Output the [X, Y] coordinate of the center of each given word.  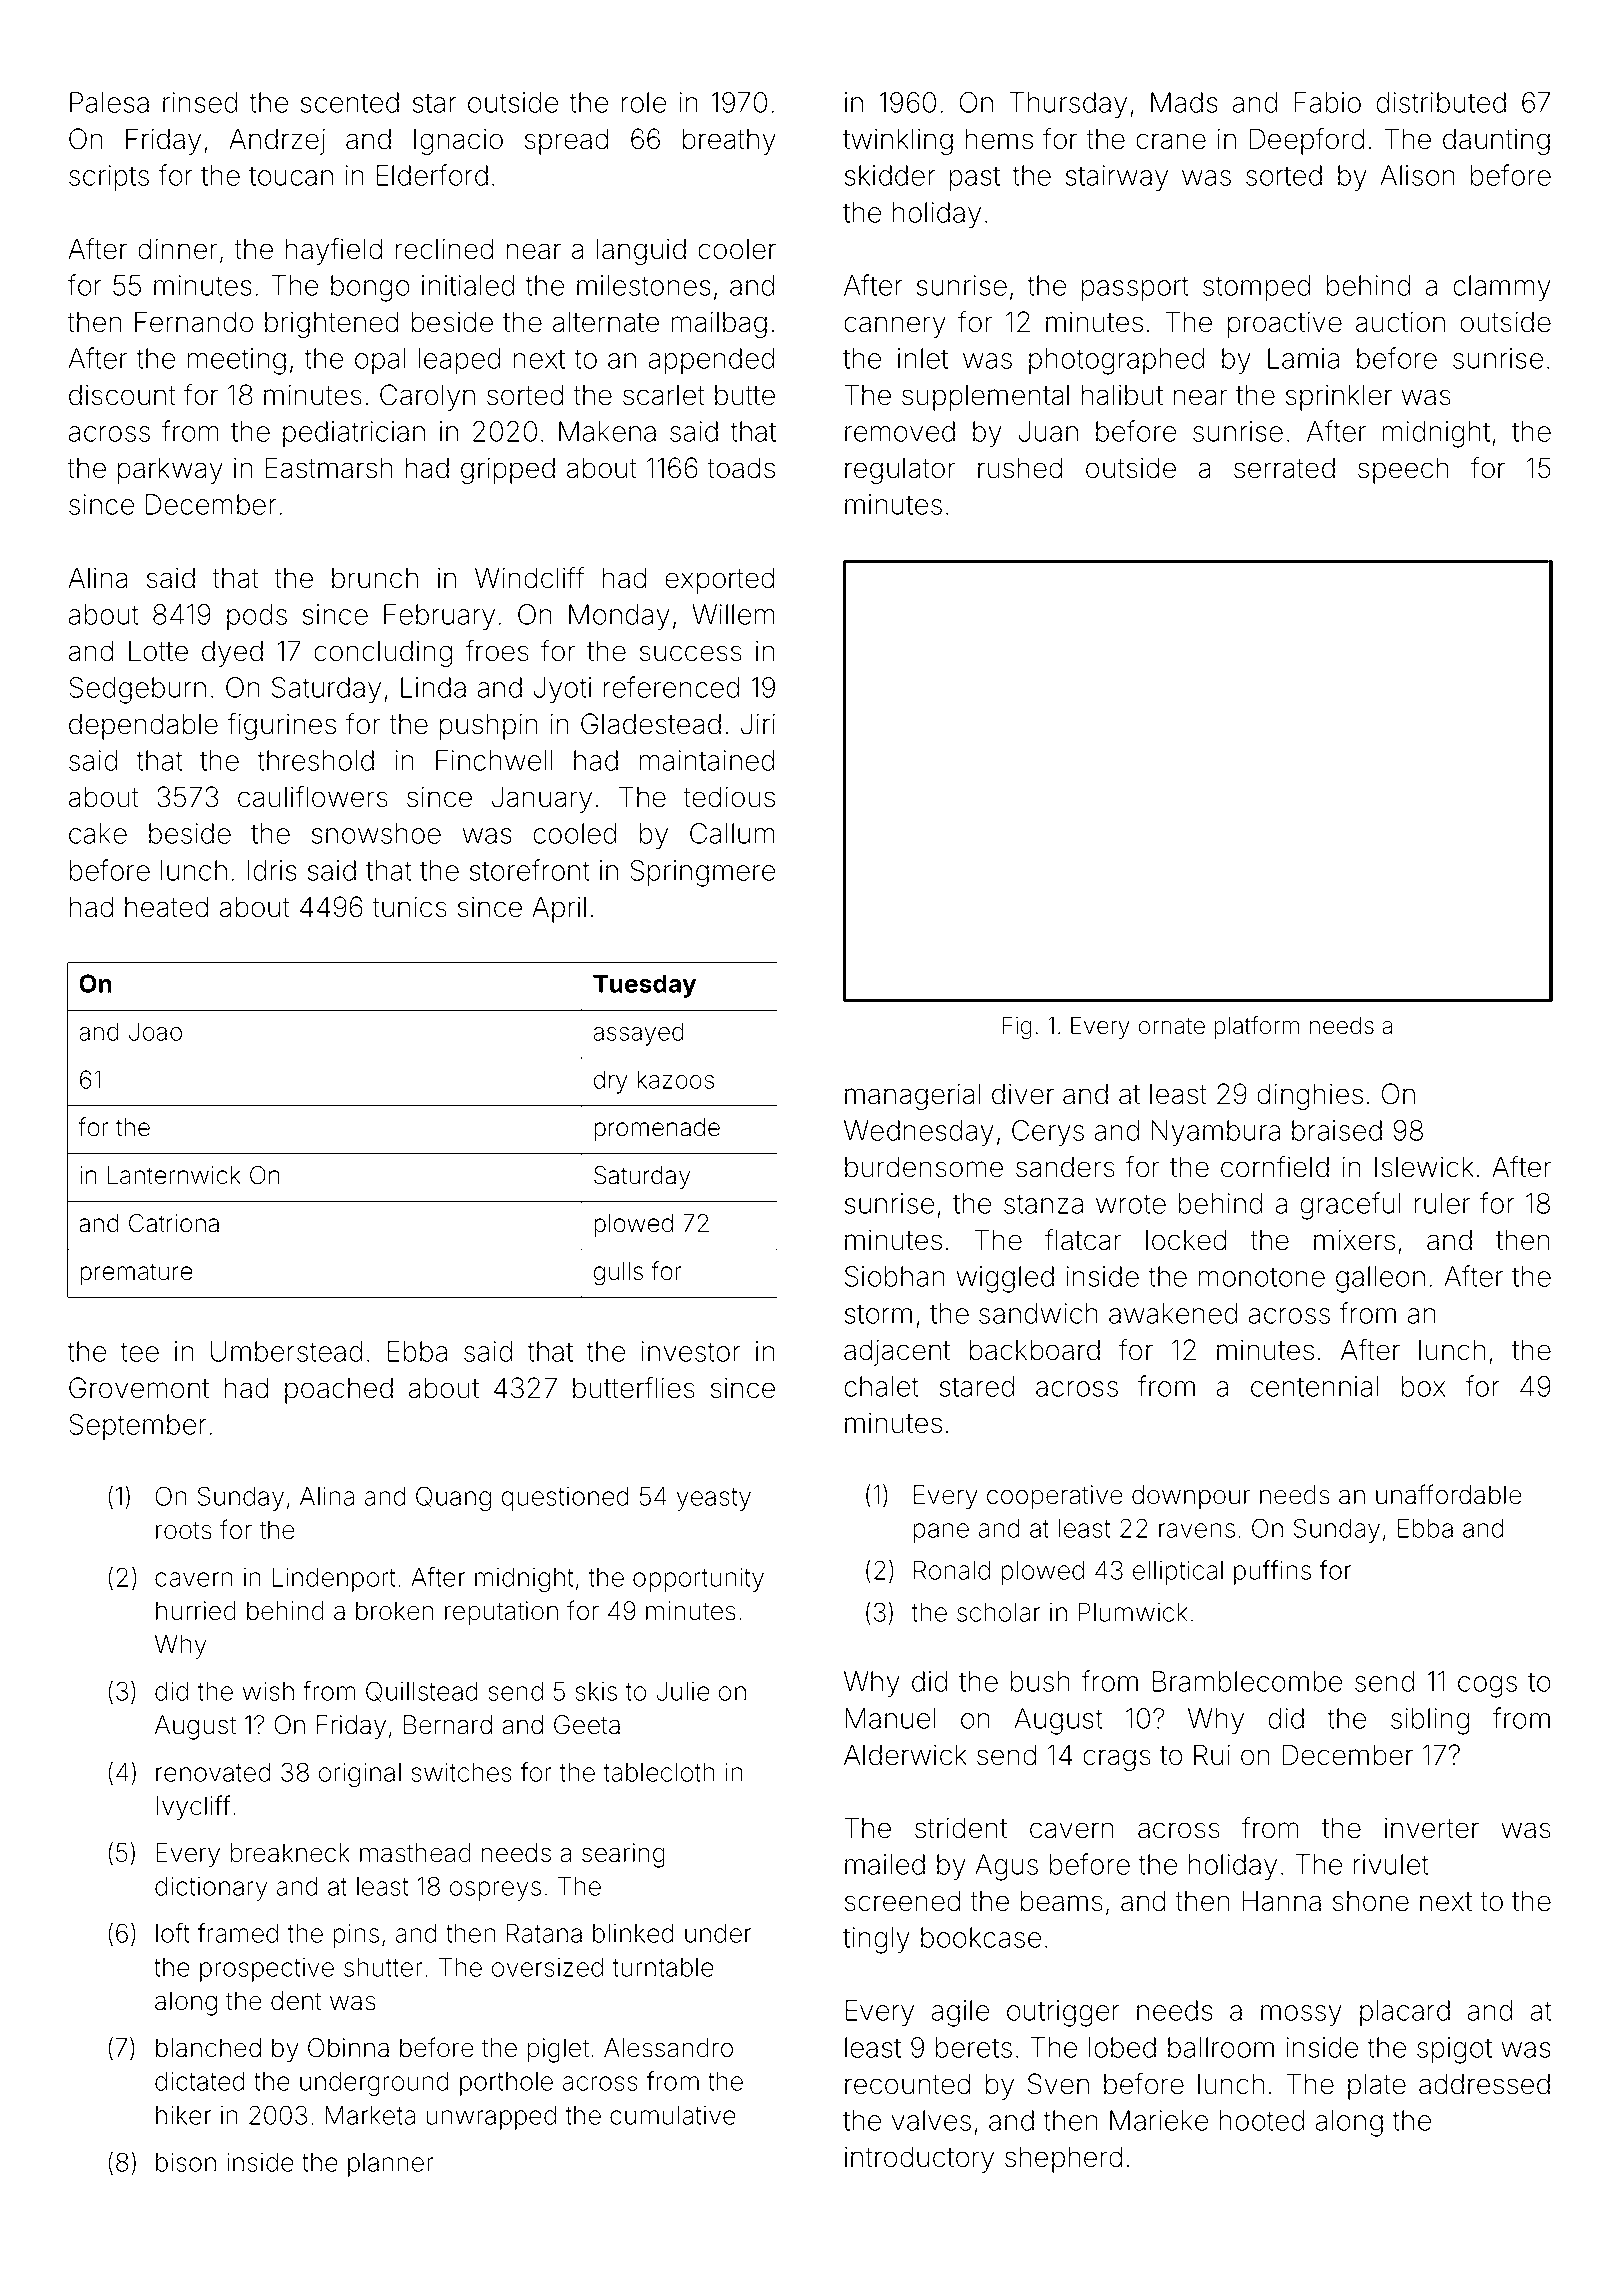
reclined [444, 249]
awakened [1173, 1313]
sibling [1430, 1721]
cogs [1487, 1687]
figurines [281, 726]
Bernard [448, 1725]
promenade [657, 1129]
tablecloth [659, 1772]
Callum [732, 833]
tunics [409, 907]
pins [356, 1936]
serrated [1284, 468]
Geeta [587, 1725]
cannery [895, 327]
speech [1403, 470]
